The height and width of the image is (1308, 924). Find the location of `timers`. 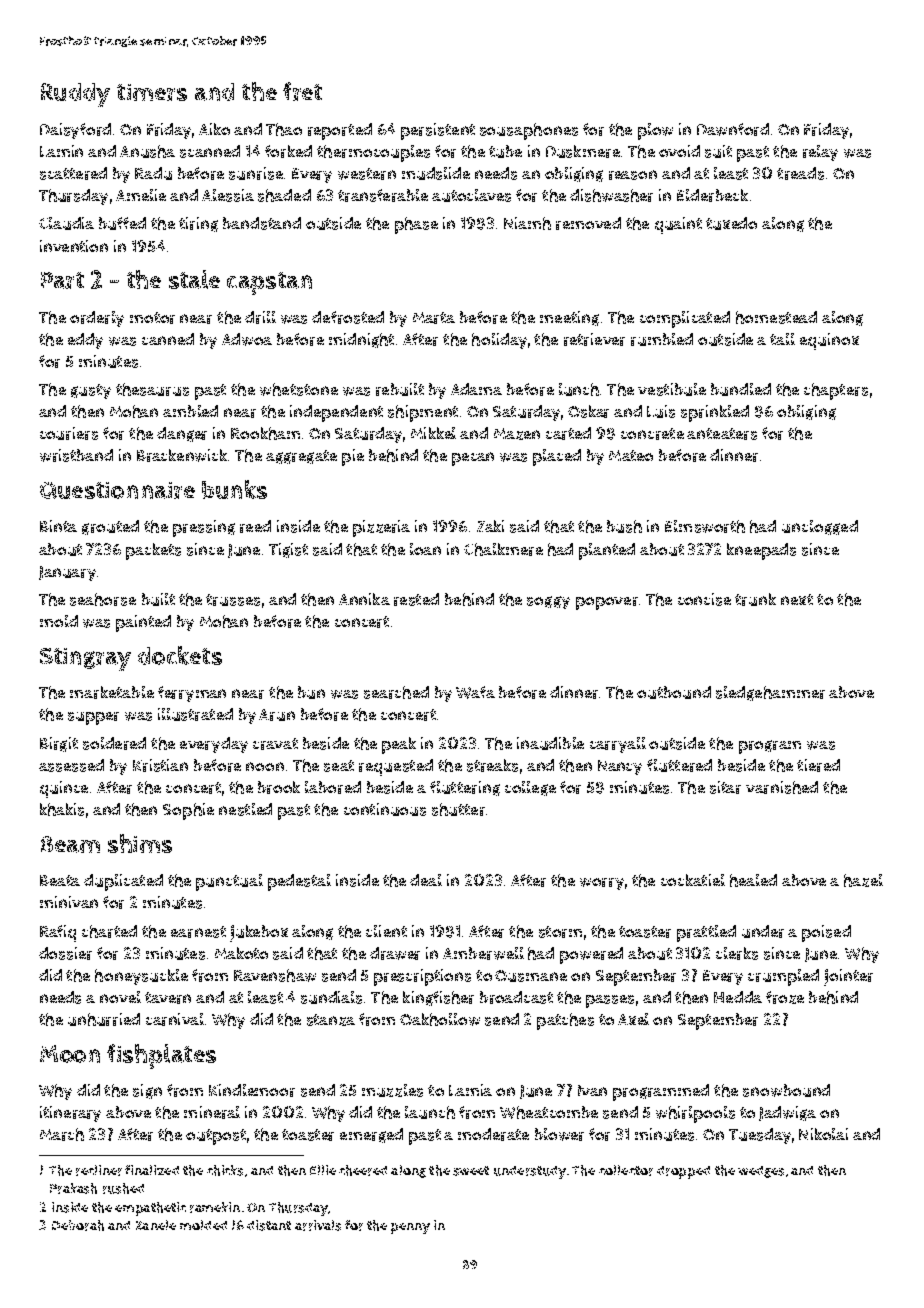

timers is located at coordinates (152, 92).
